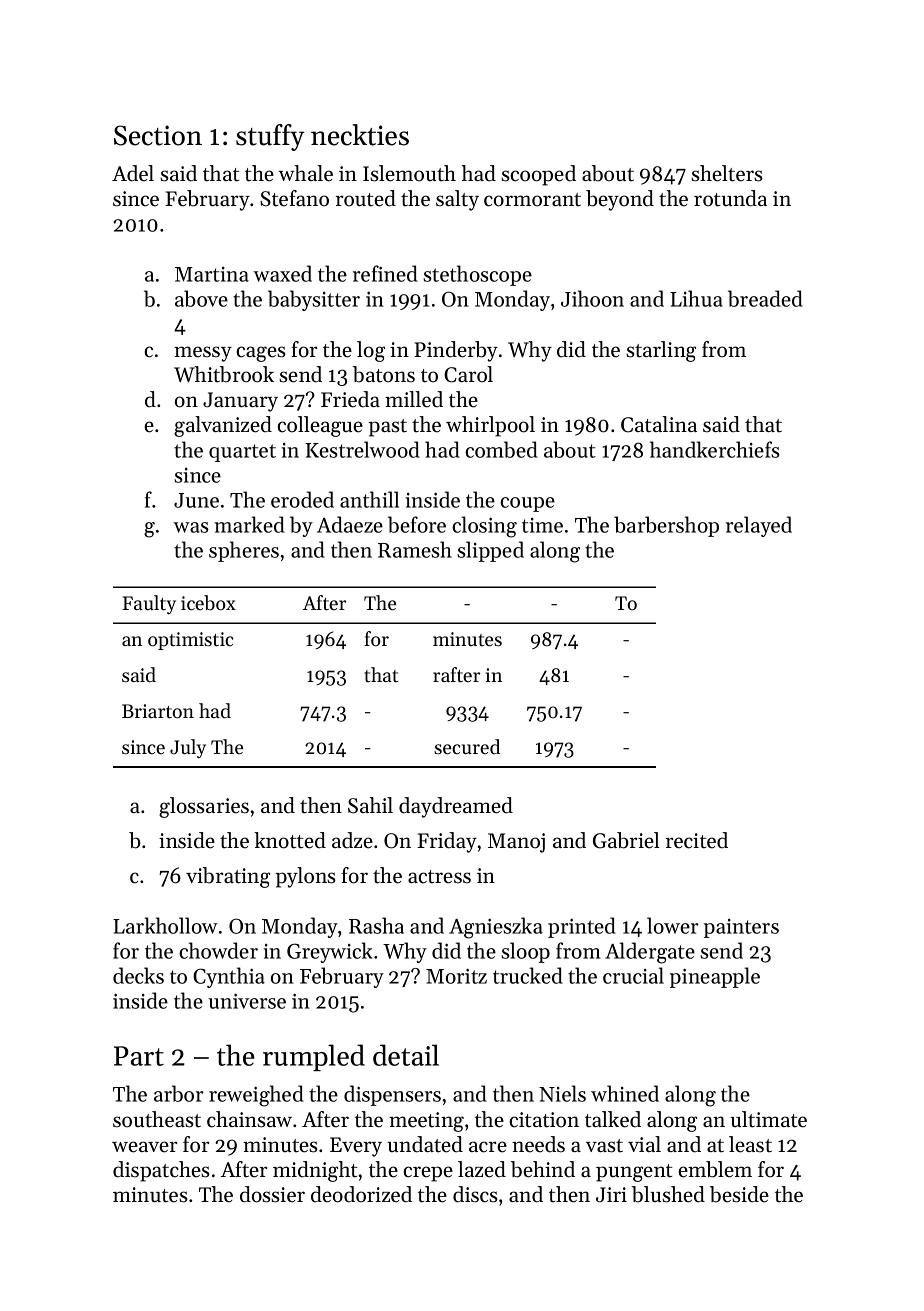 Image resolution: width=924 pixels, height=1311 pixels. I want to click on knotted, so click(290, 840).
